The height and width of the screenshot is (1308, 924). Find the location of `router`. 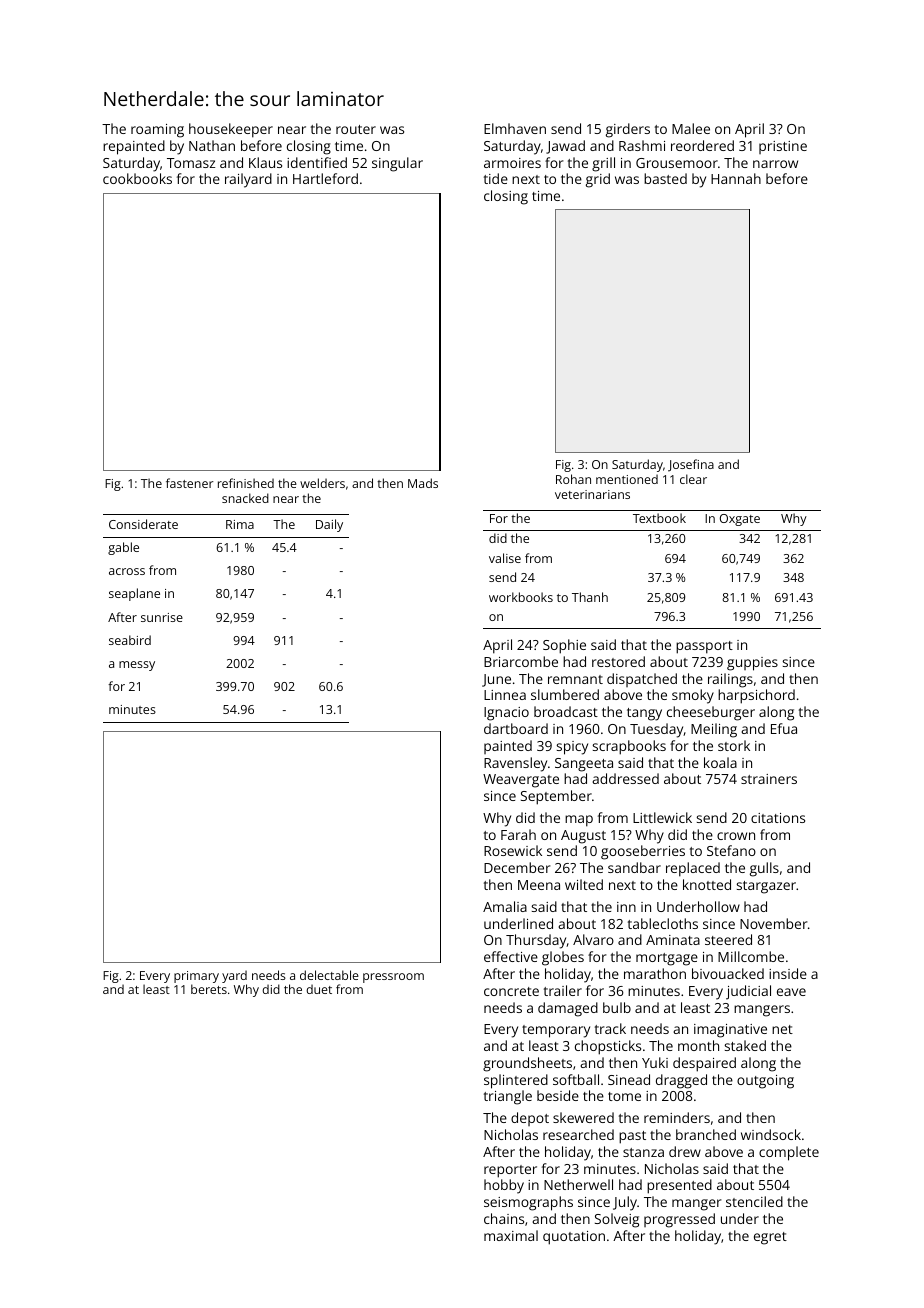

router is located at coordinates (356, 129).
